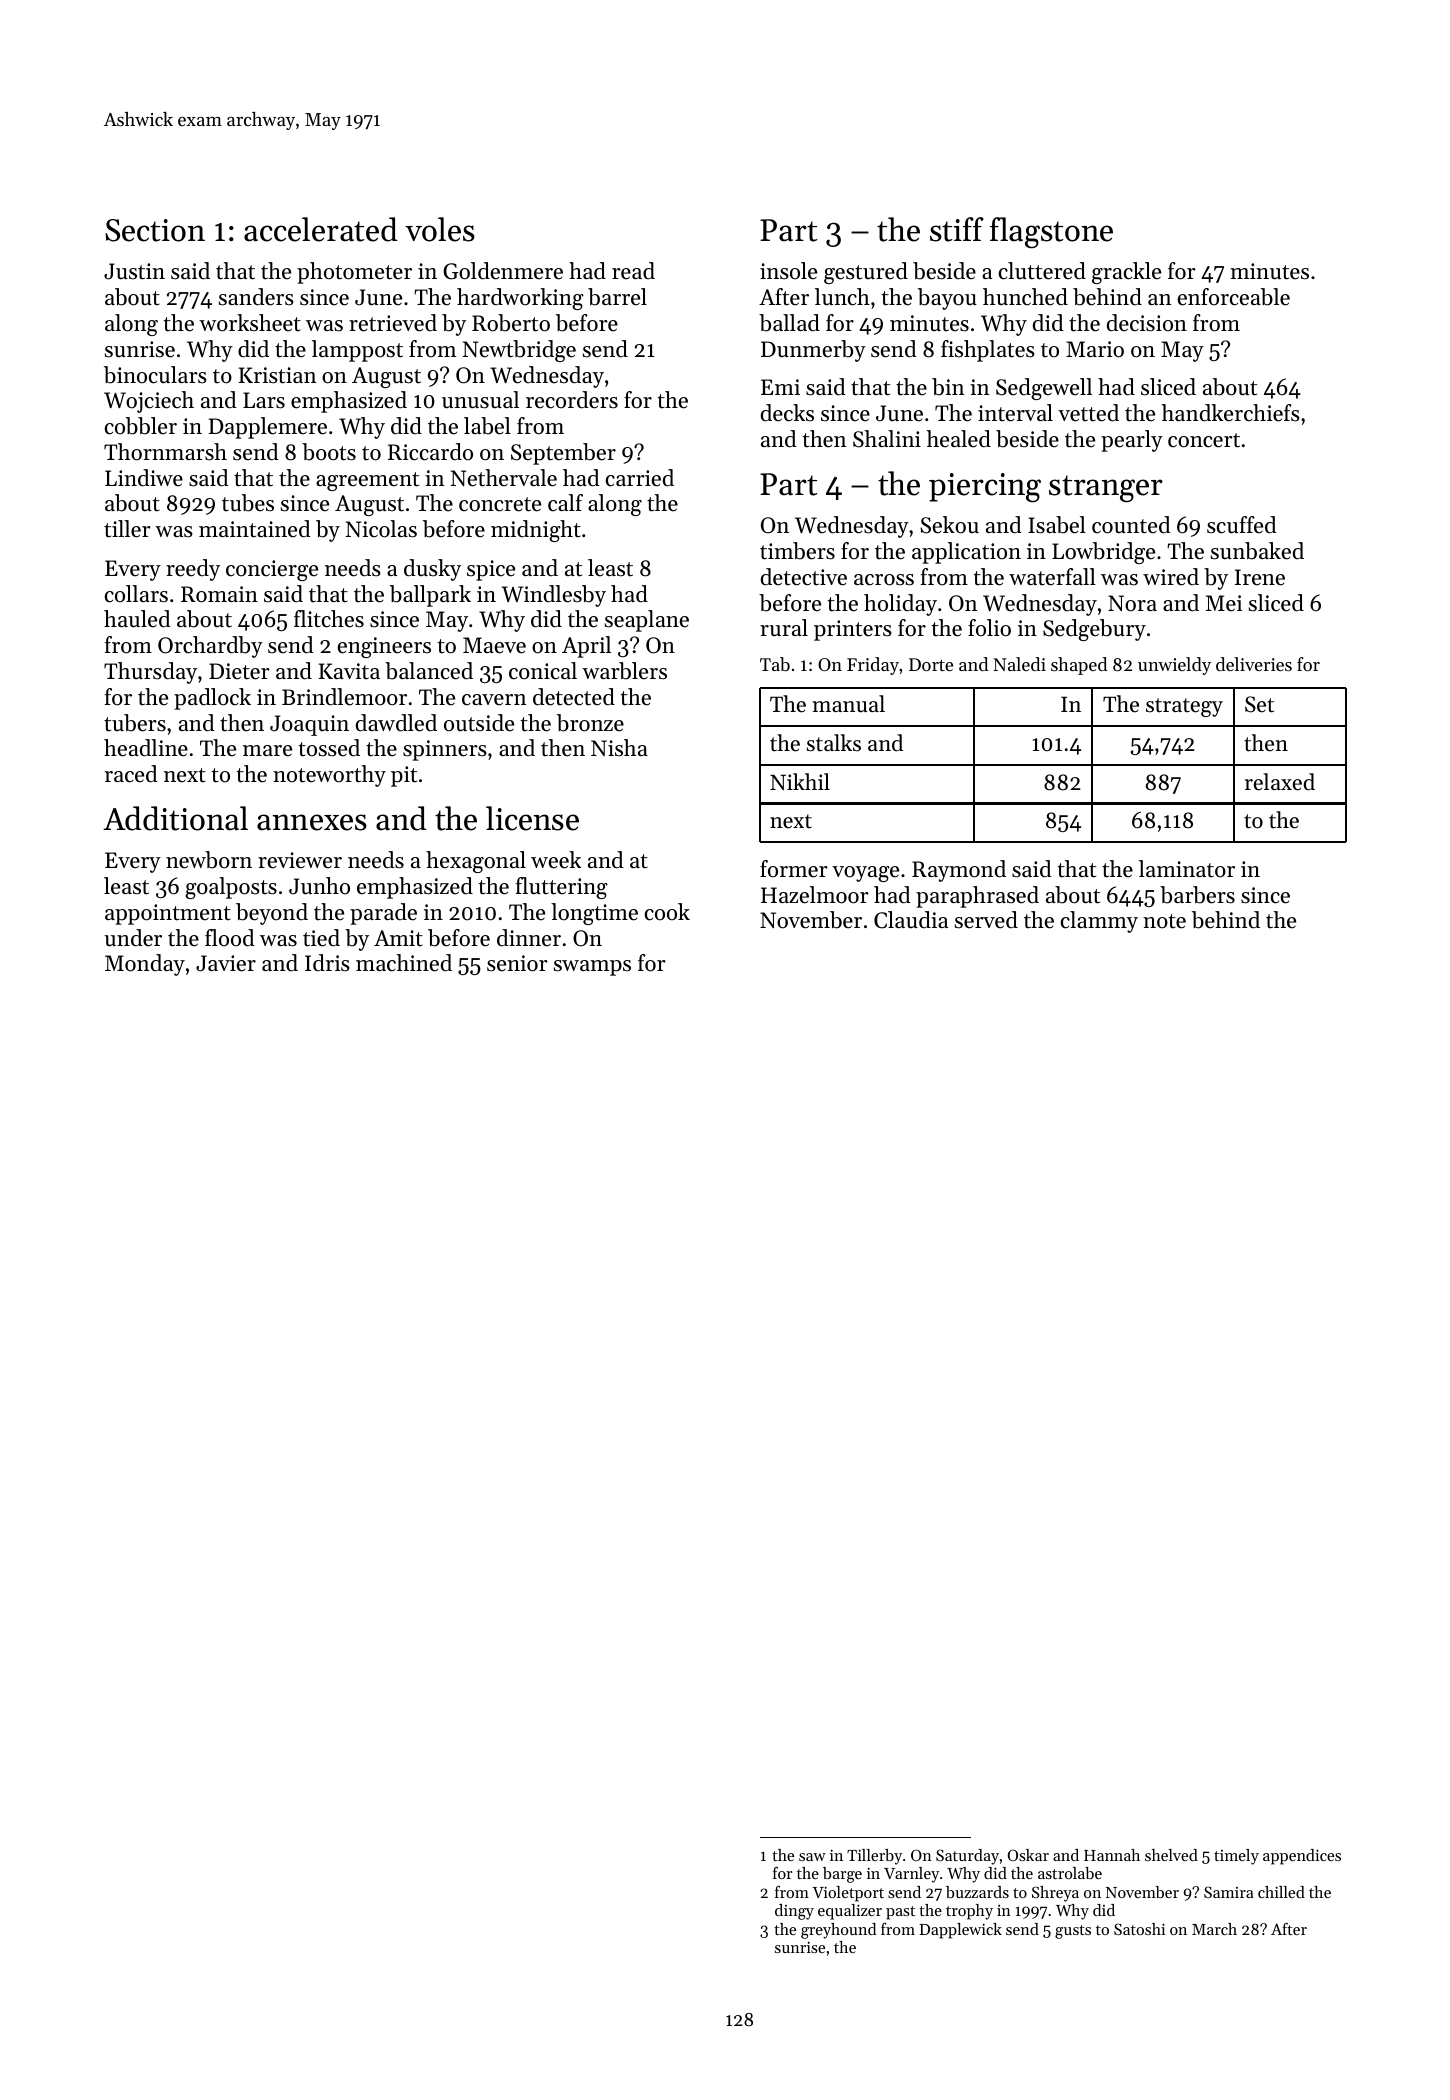 This page has height=2100, width=1450. What do you see at coordinates (794, 1912) in the page?
I see `dingy` at bounding box center [794, 1912].
